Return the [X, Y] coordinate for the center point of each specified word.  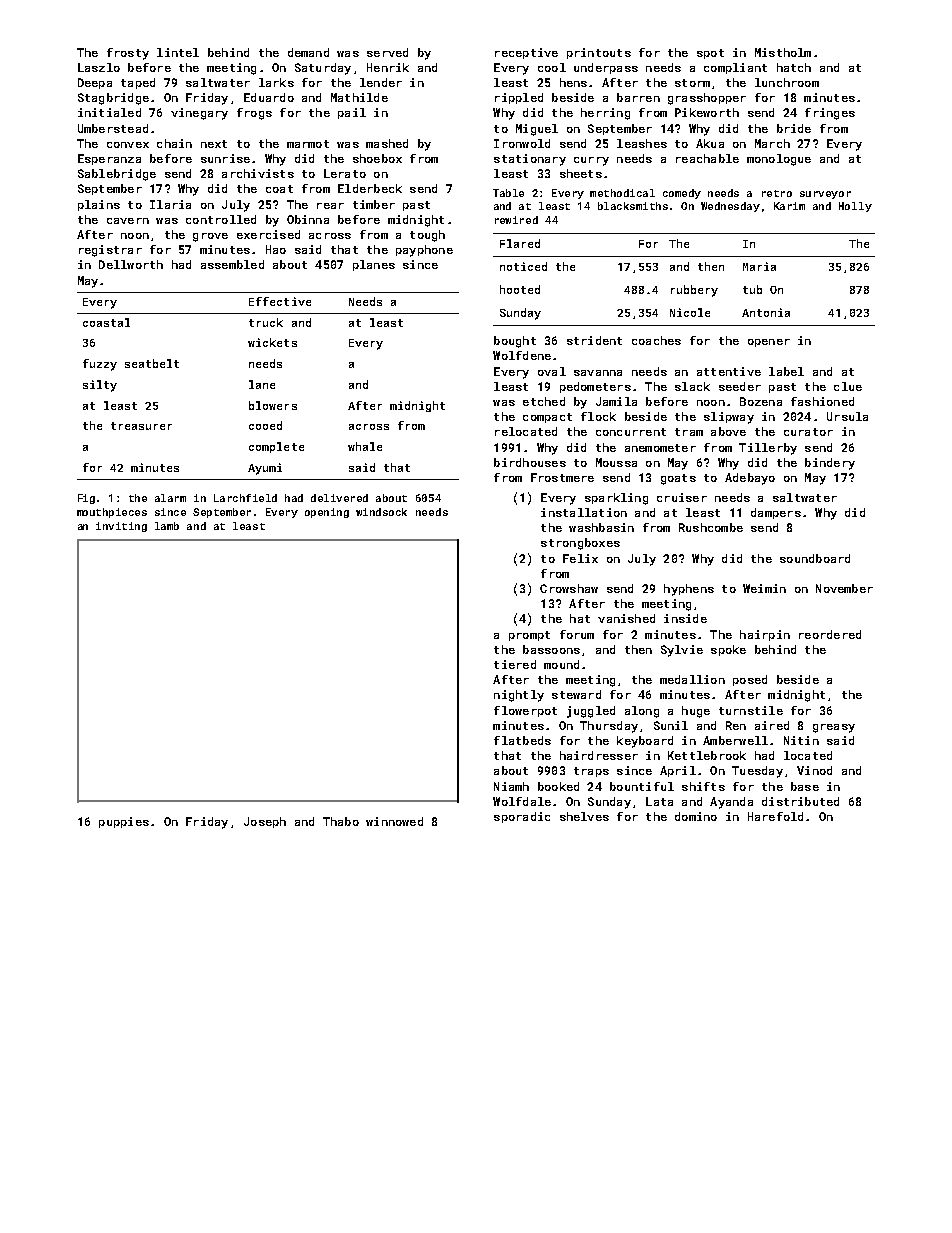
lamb [167, 526]
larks [276, 82]
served [387, 52]
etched [544, 401]
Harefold [775, 816]
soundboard [815, 558]
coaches [656, 340]
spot [710, 54]
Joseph [265, 822]
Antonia [766, 312]
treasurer [141, 426]
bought [515, 342]
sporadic [522, 817]
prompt [529, 636]
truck [266, 322]
